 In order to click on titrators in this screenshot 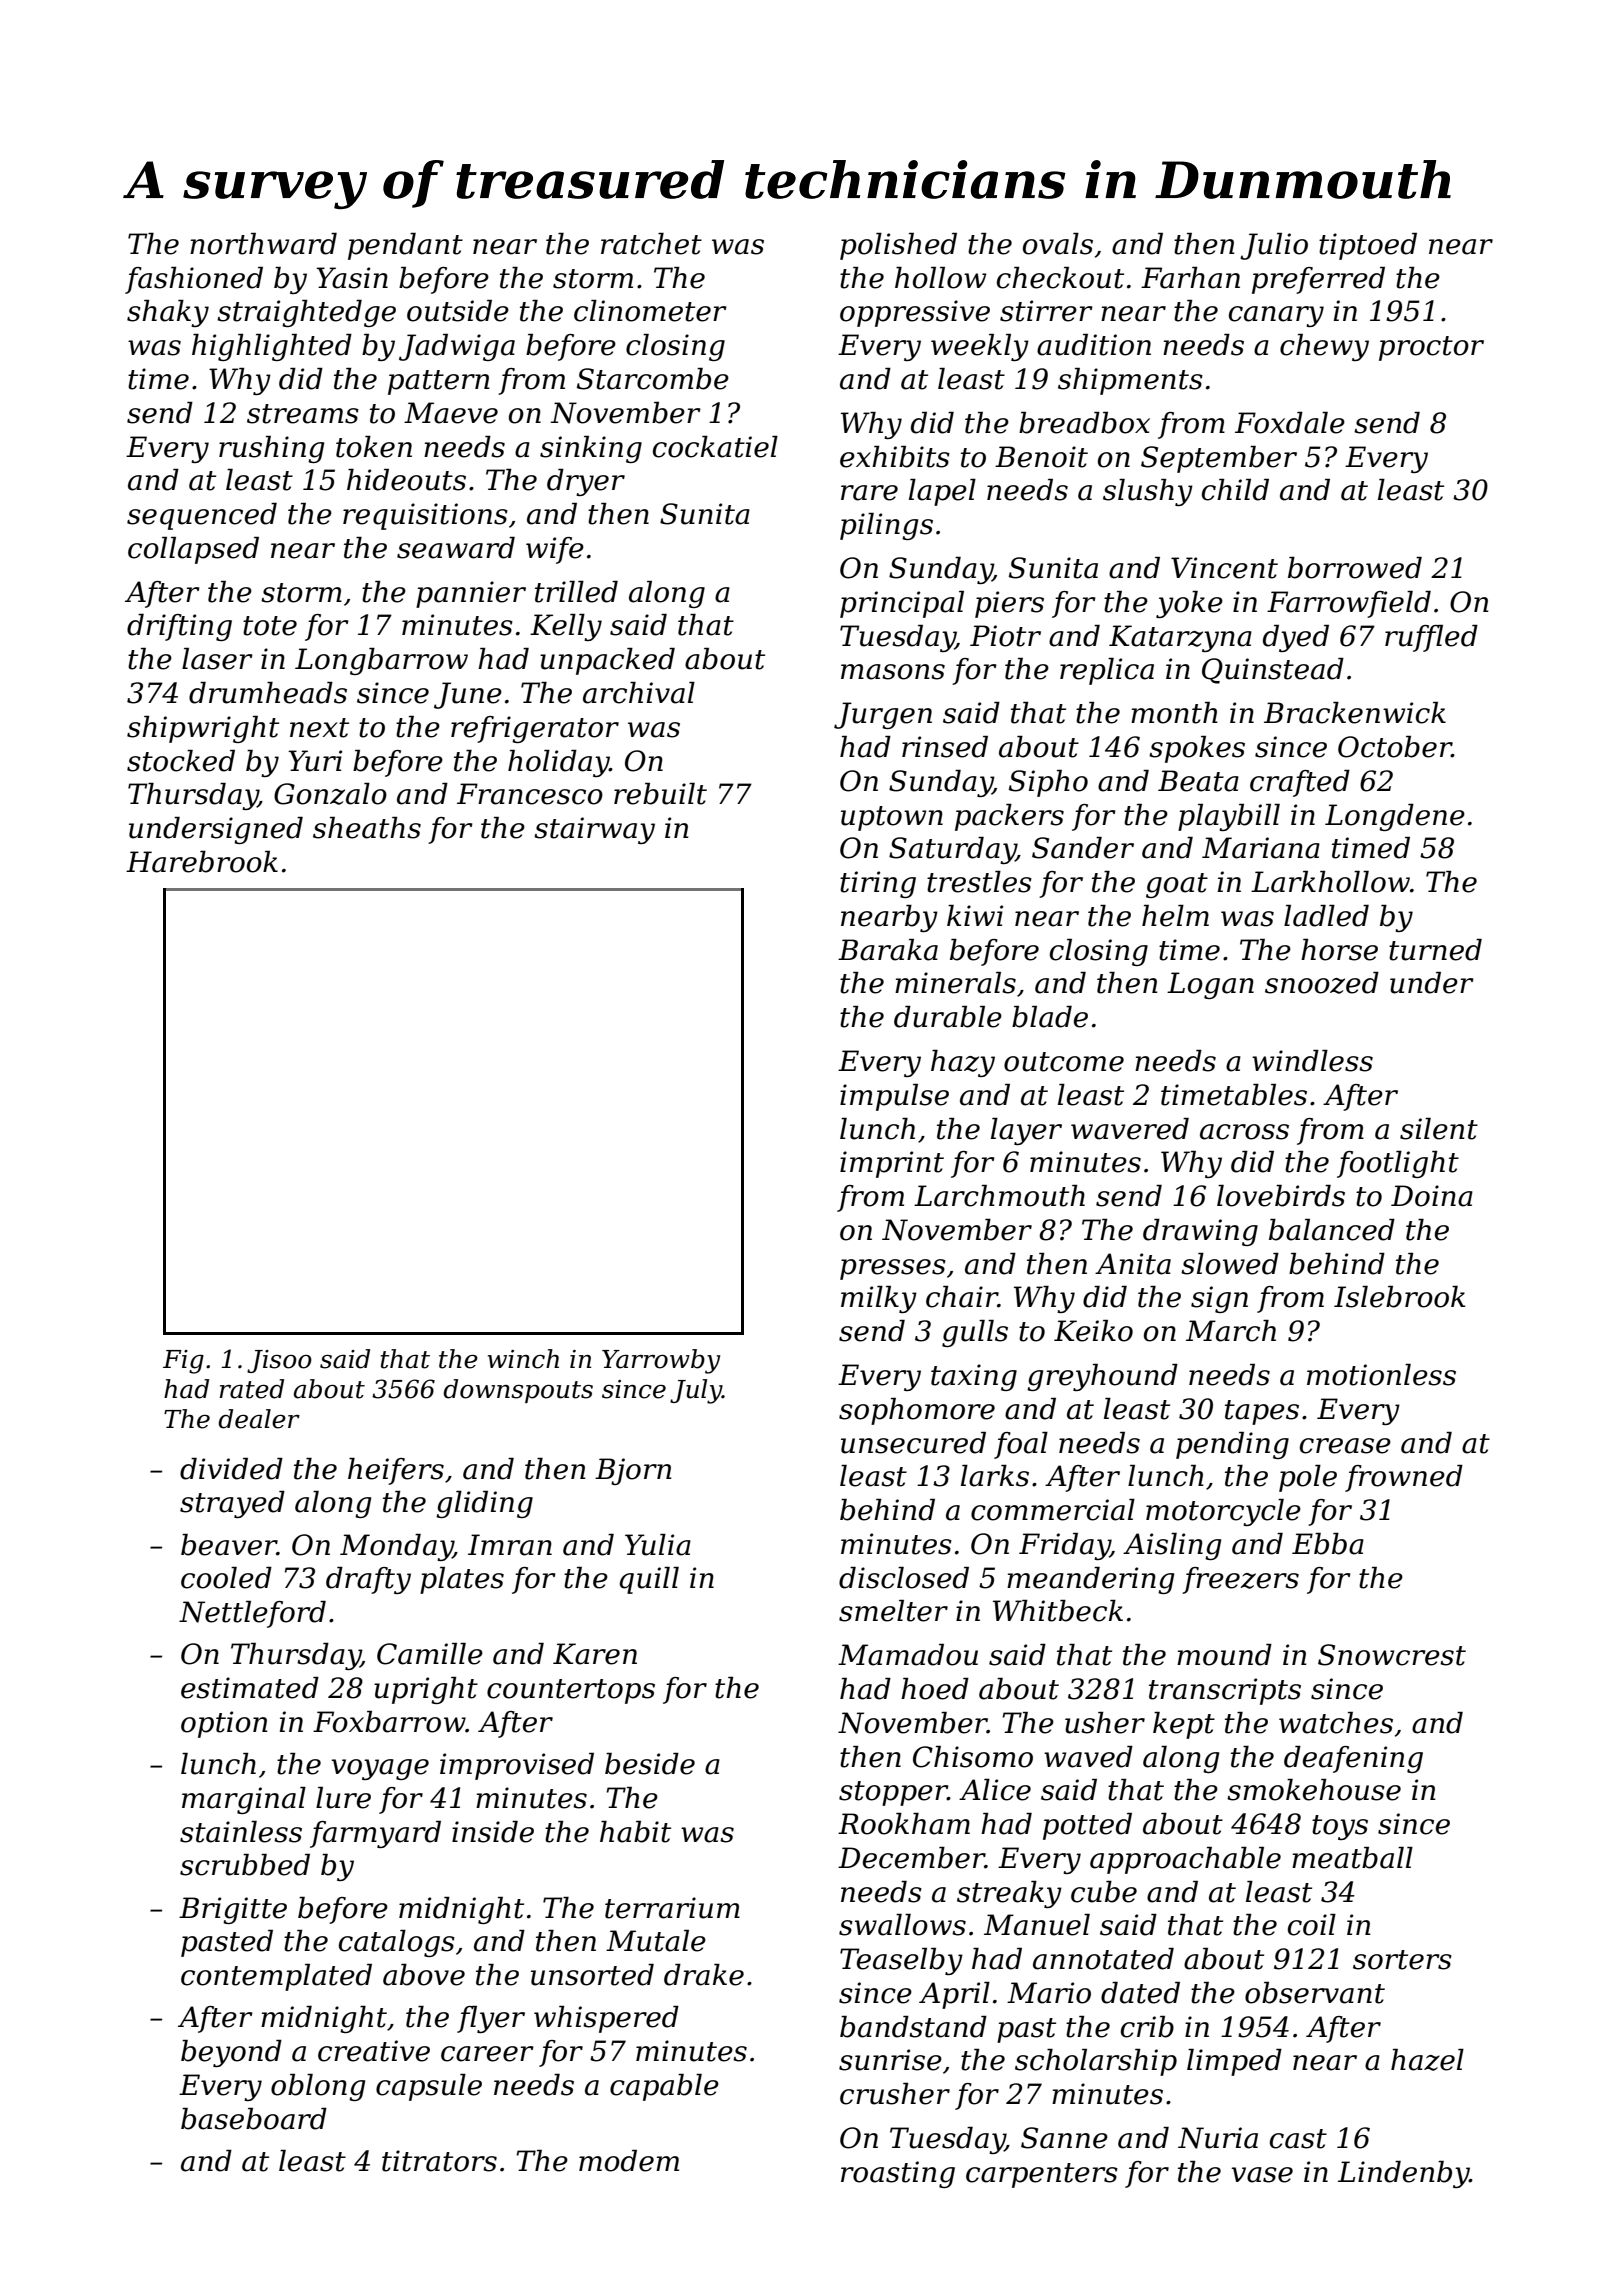, I will do `click(439, 2161)`.
